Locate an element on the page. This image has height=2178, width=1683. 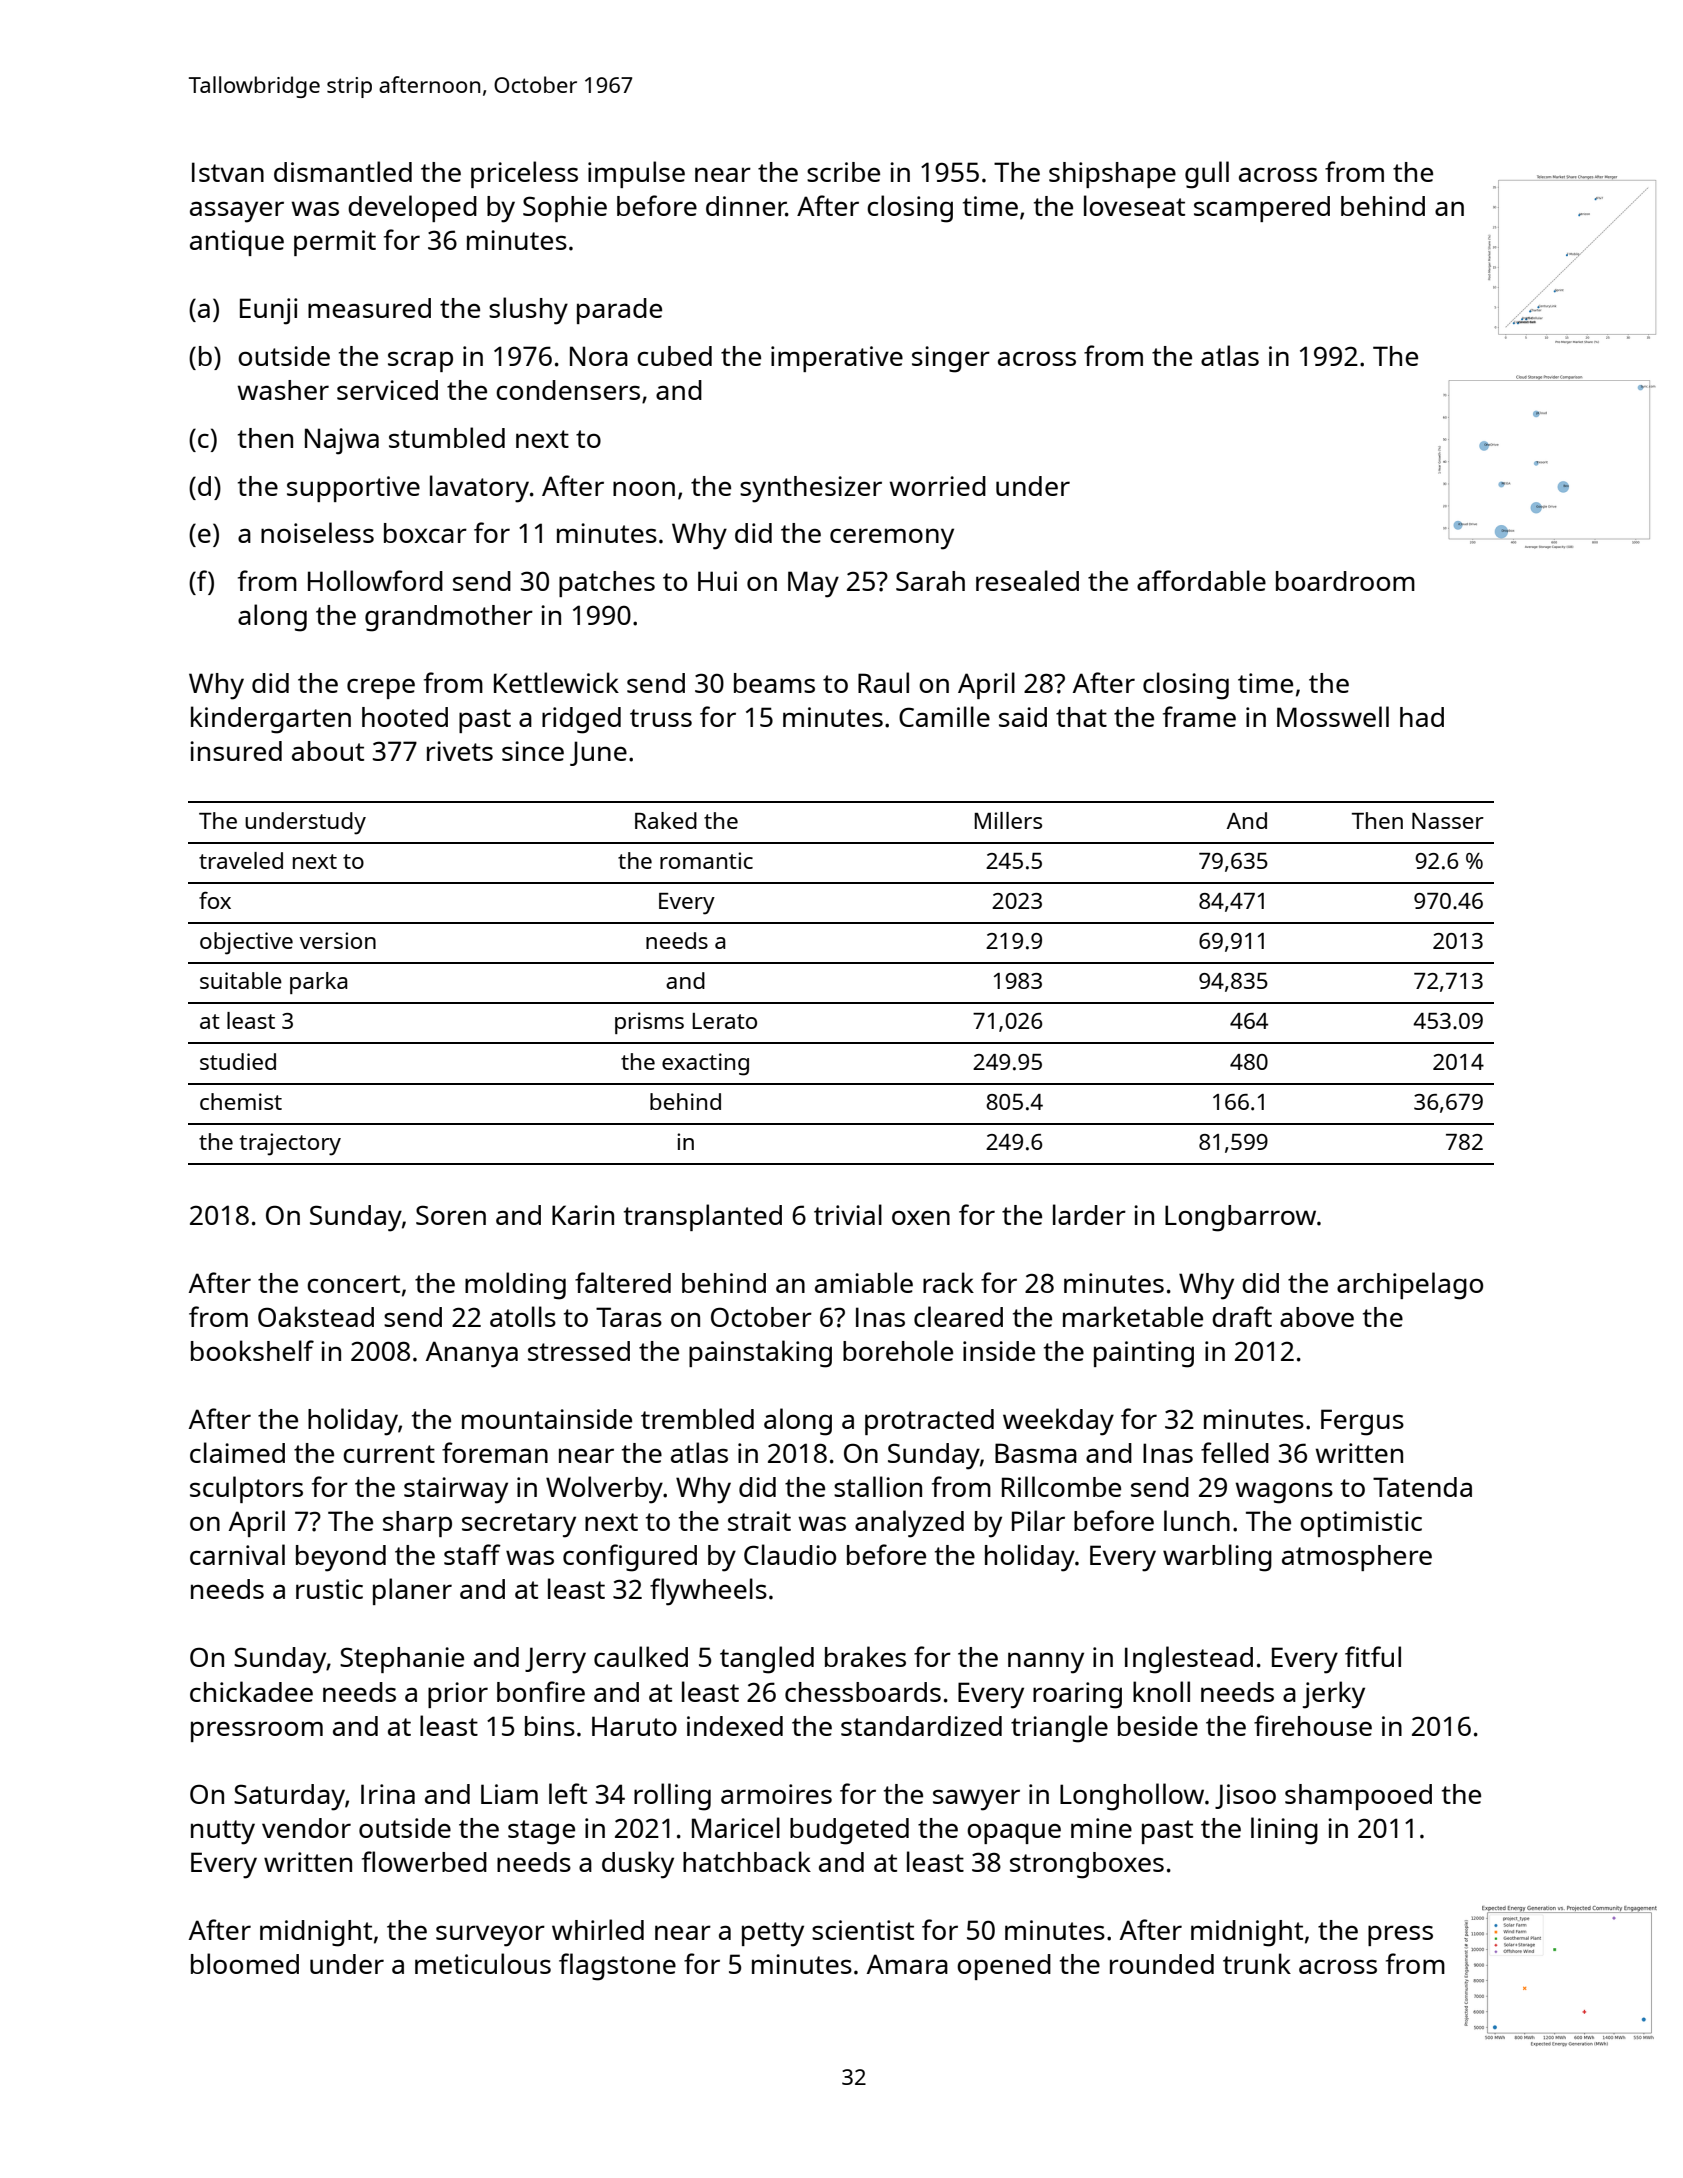
Millers is located at coordinates (1008, 820).
